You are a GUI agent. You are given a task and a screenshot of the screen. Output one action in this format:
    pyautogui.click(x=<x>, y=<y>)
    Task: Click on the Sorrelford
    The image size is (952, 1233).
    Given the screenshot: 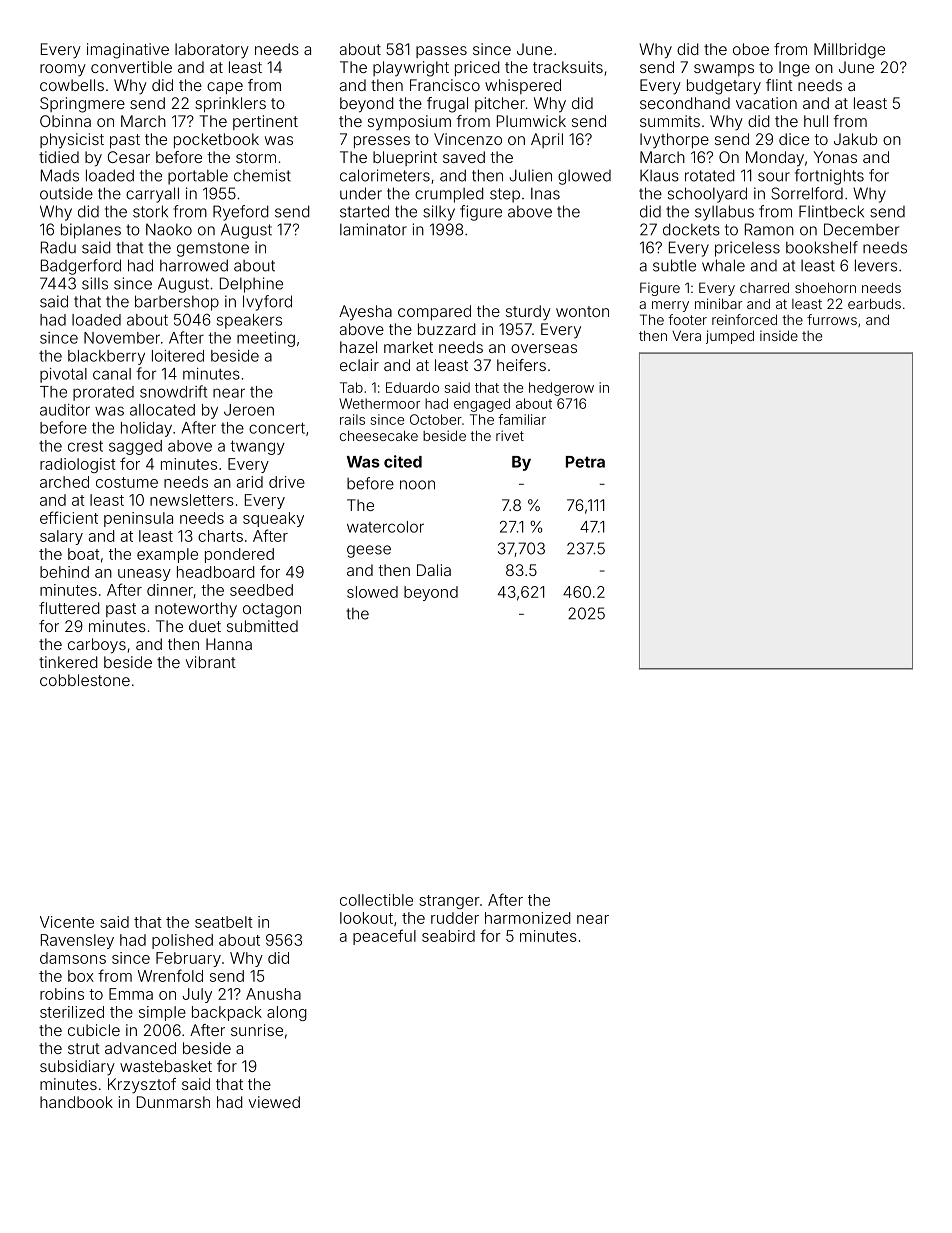 What is the action you would take?
    pyautogui.click(x=807, y=193)
